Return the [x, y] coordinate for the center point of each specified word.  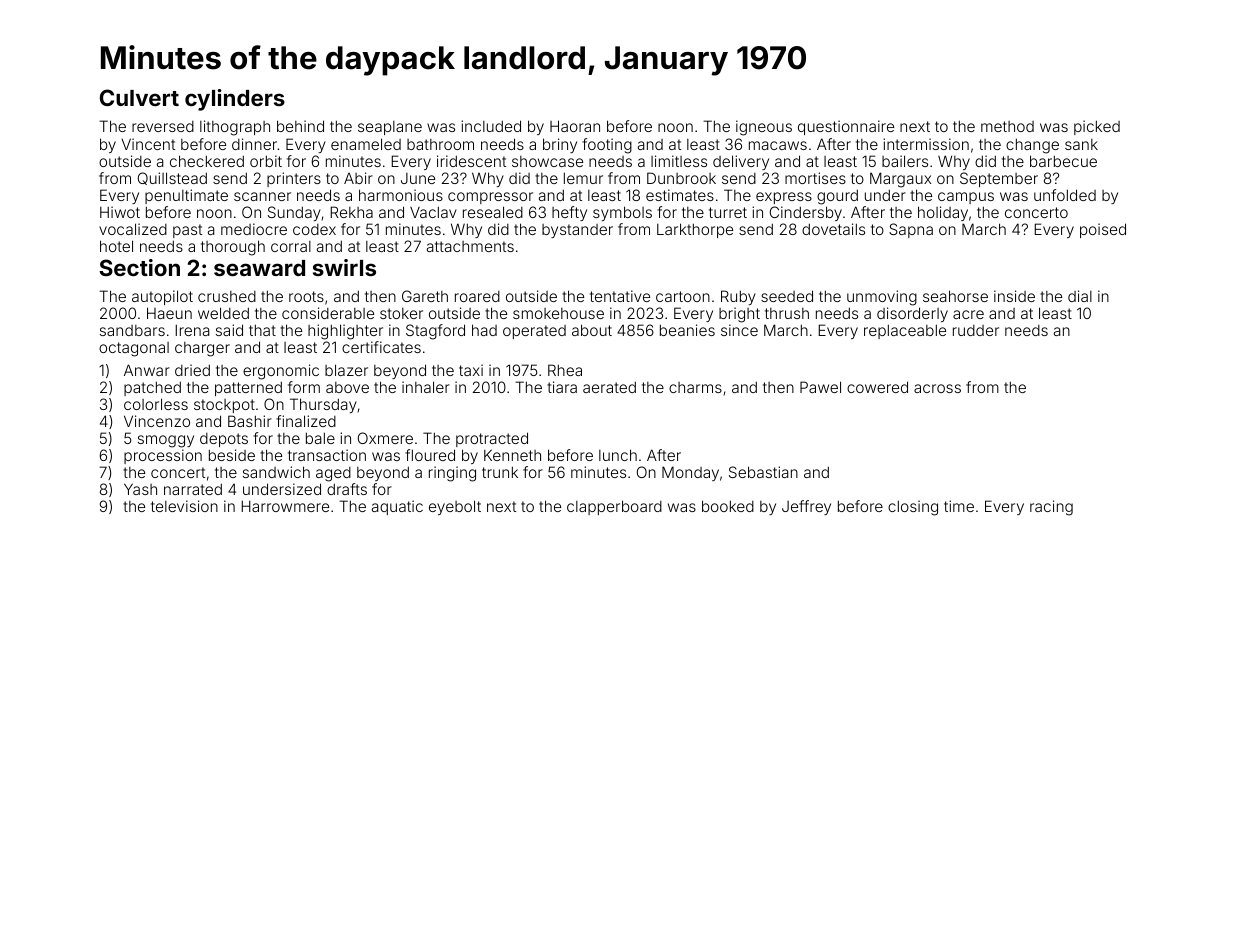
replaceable [905, 331]
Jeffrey [806, 507]
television [184, 506]
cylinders [235, 100]
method [1007, 126]
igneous [764, 128]
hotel [116, 246]
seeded [787, 296]
